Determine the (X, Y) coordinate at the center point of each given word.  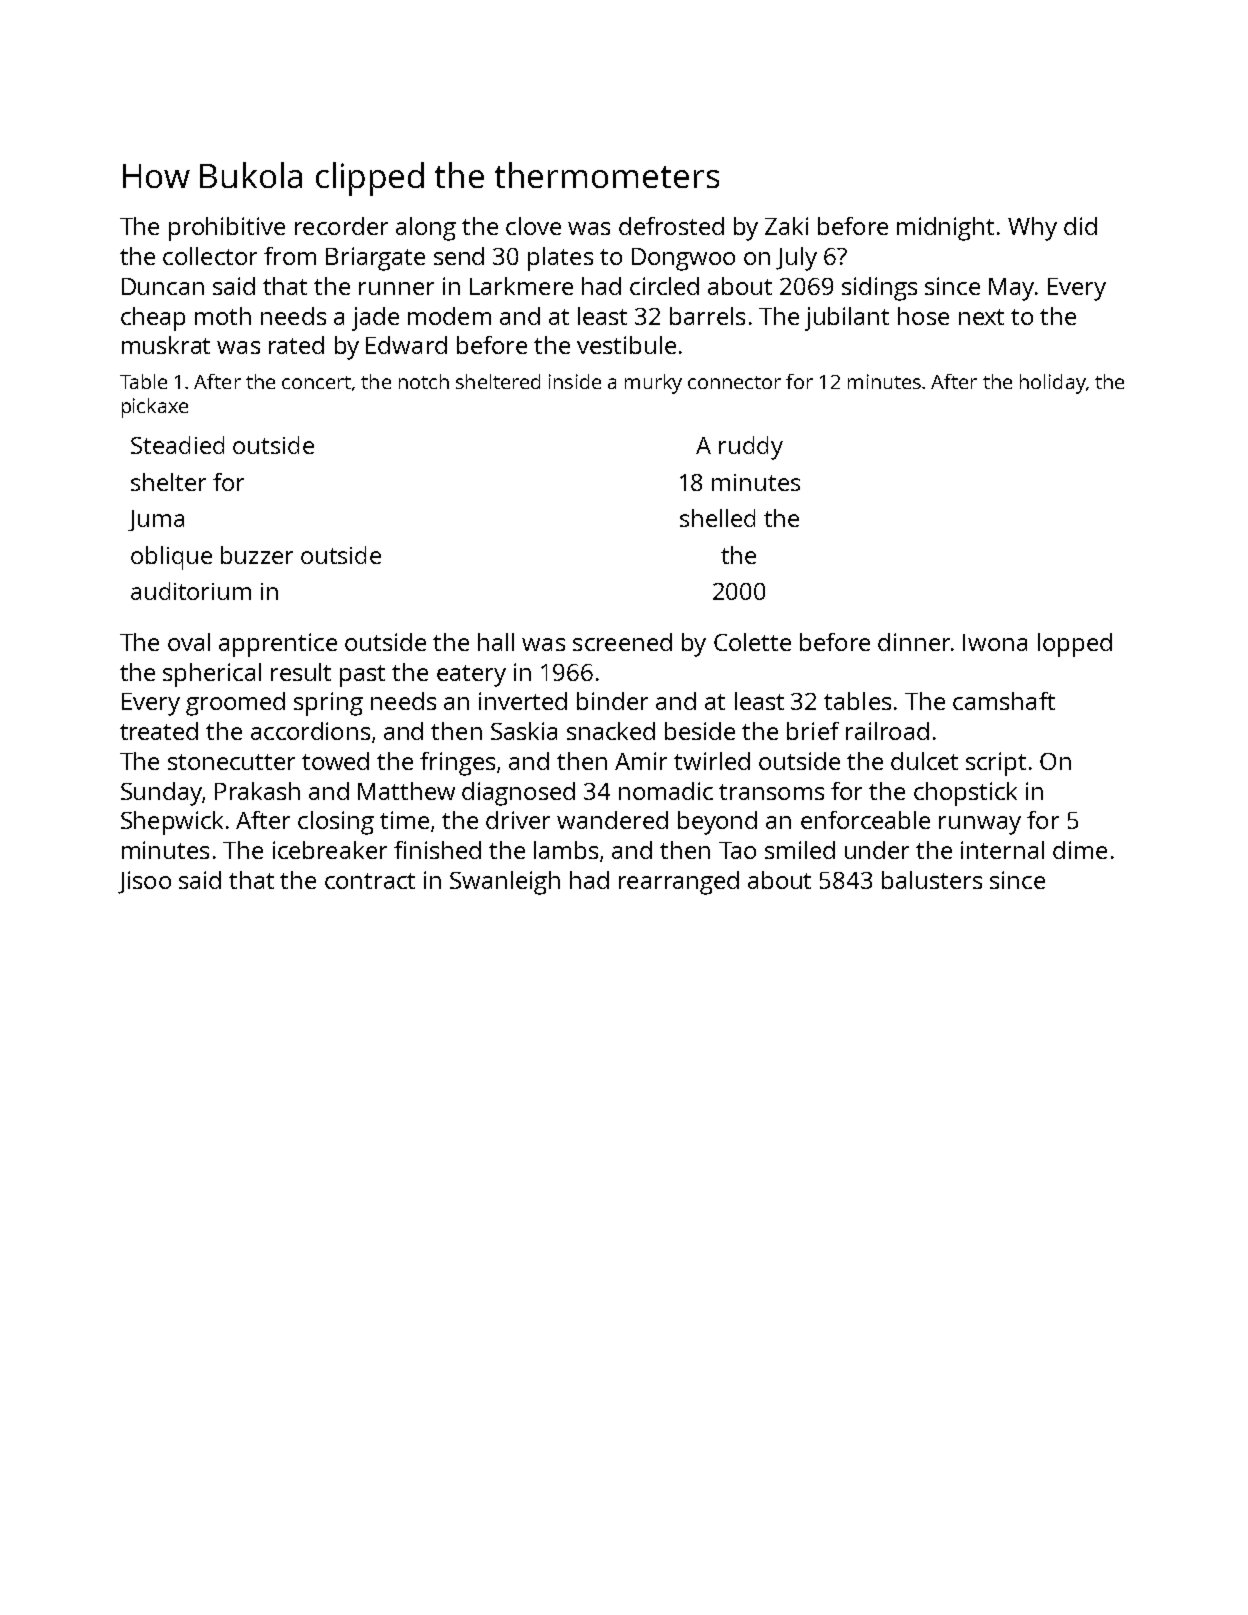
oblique (171, 558)
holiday (1053, 384)
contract (370, 881)
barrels (707, 316)
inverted (523, 701)
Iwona (995, 642)
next (981, 317)
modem (449, 316)
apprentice (278, 645)
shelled (717, 518)
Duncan (163, 286)
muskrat (166, 345)
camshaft (1004, 701)
